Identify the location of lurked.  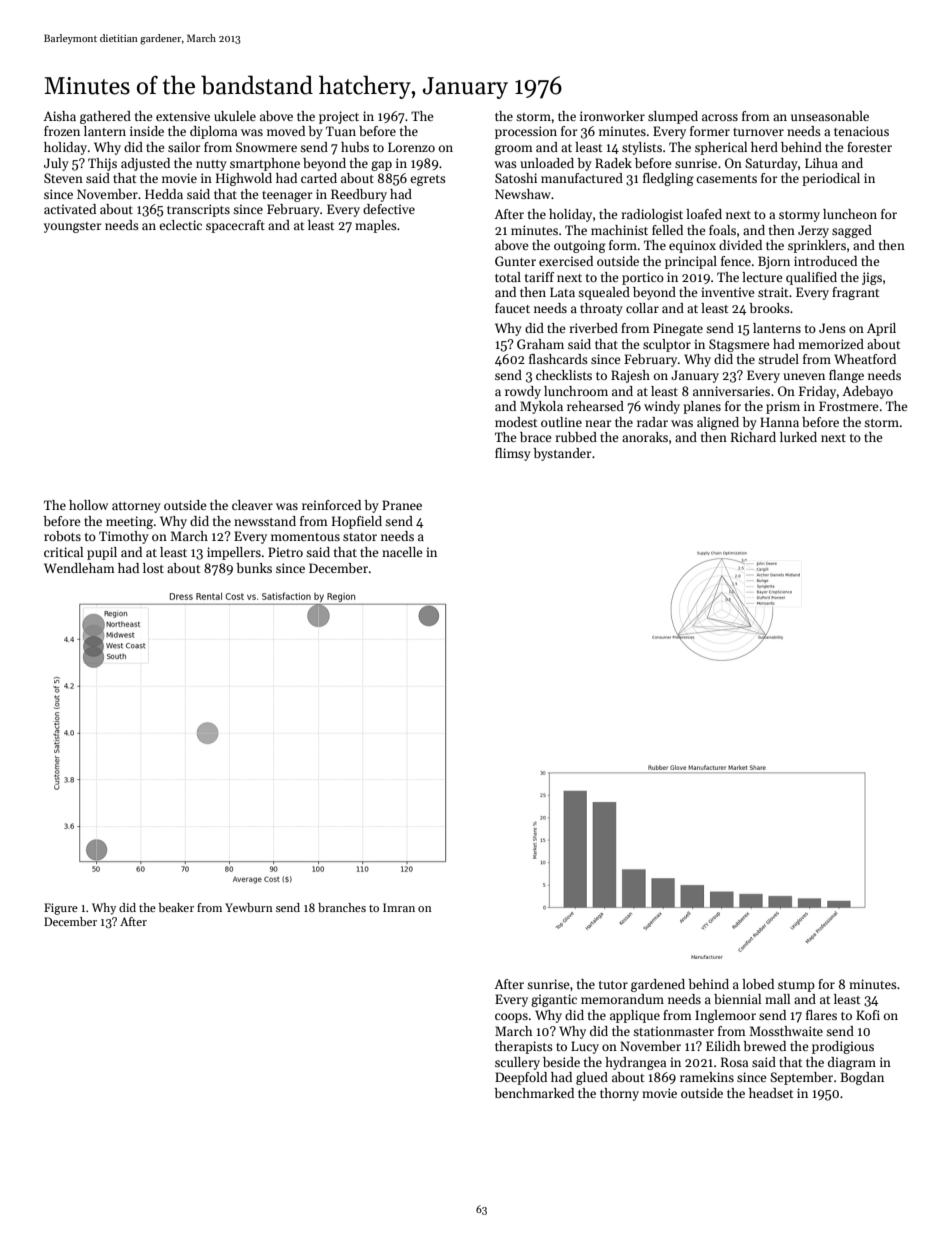
(798, 437).
